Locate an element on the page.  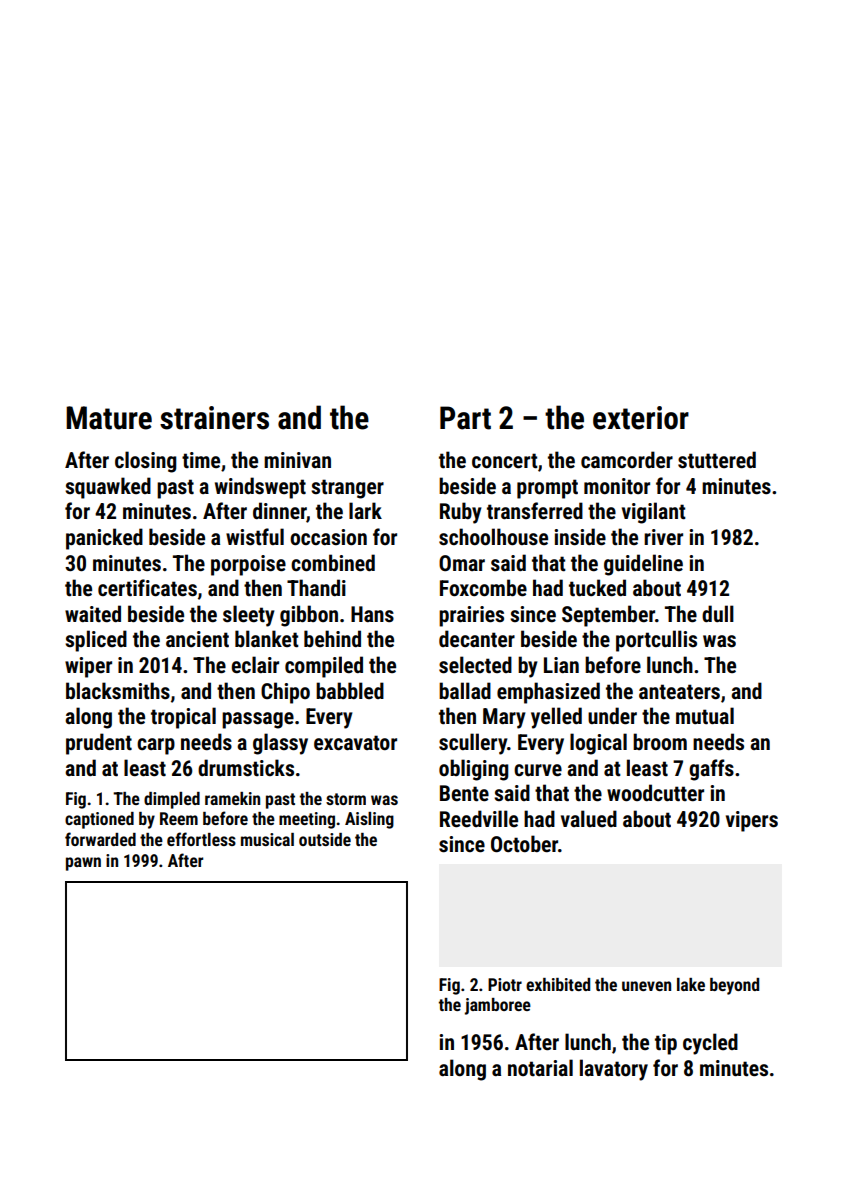
Part is located at coordinates (465, 418).
